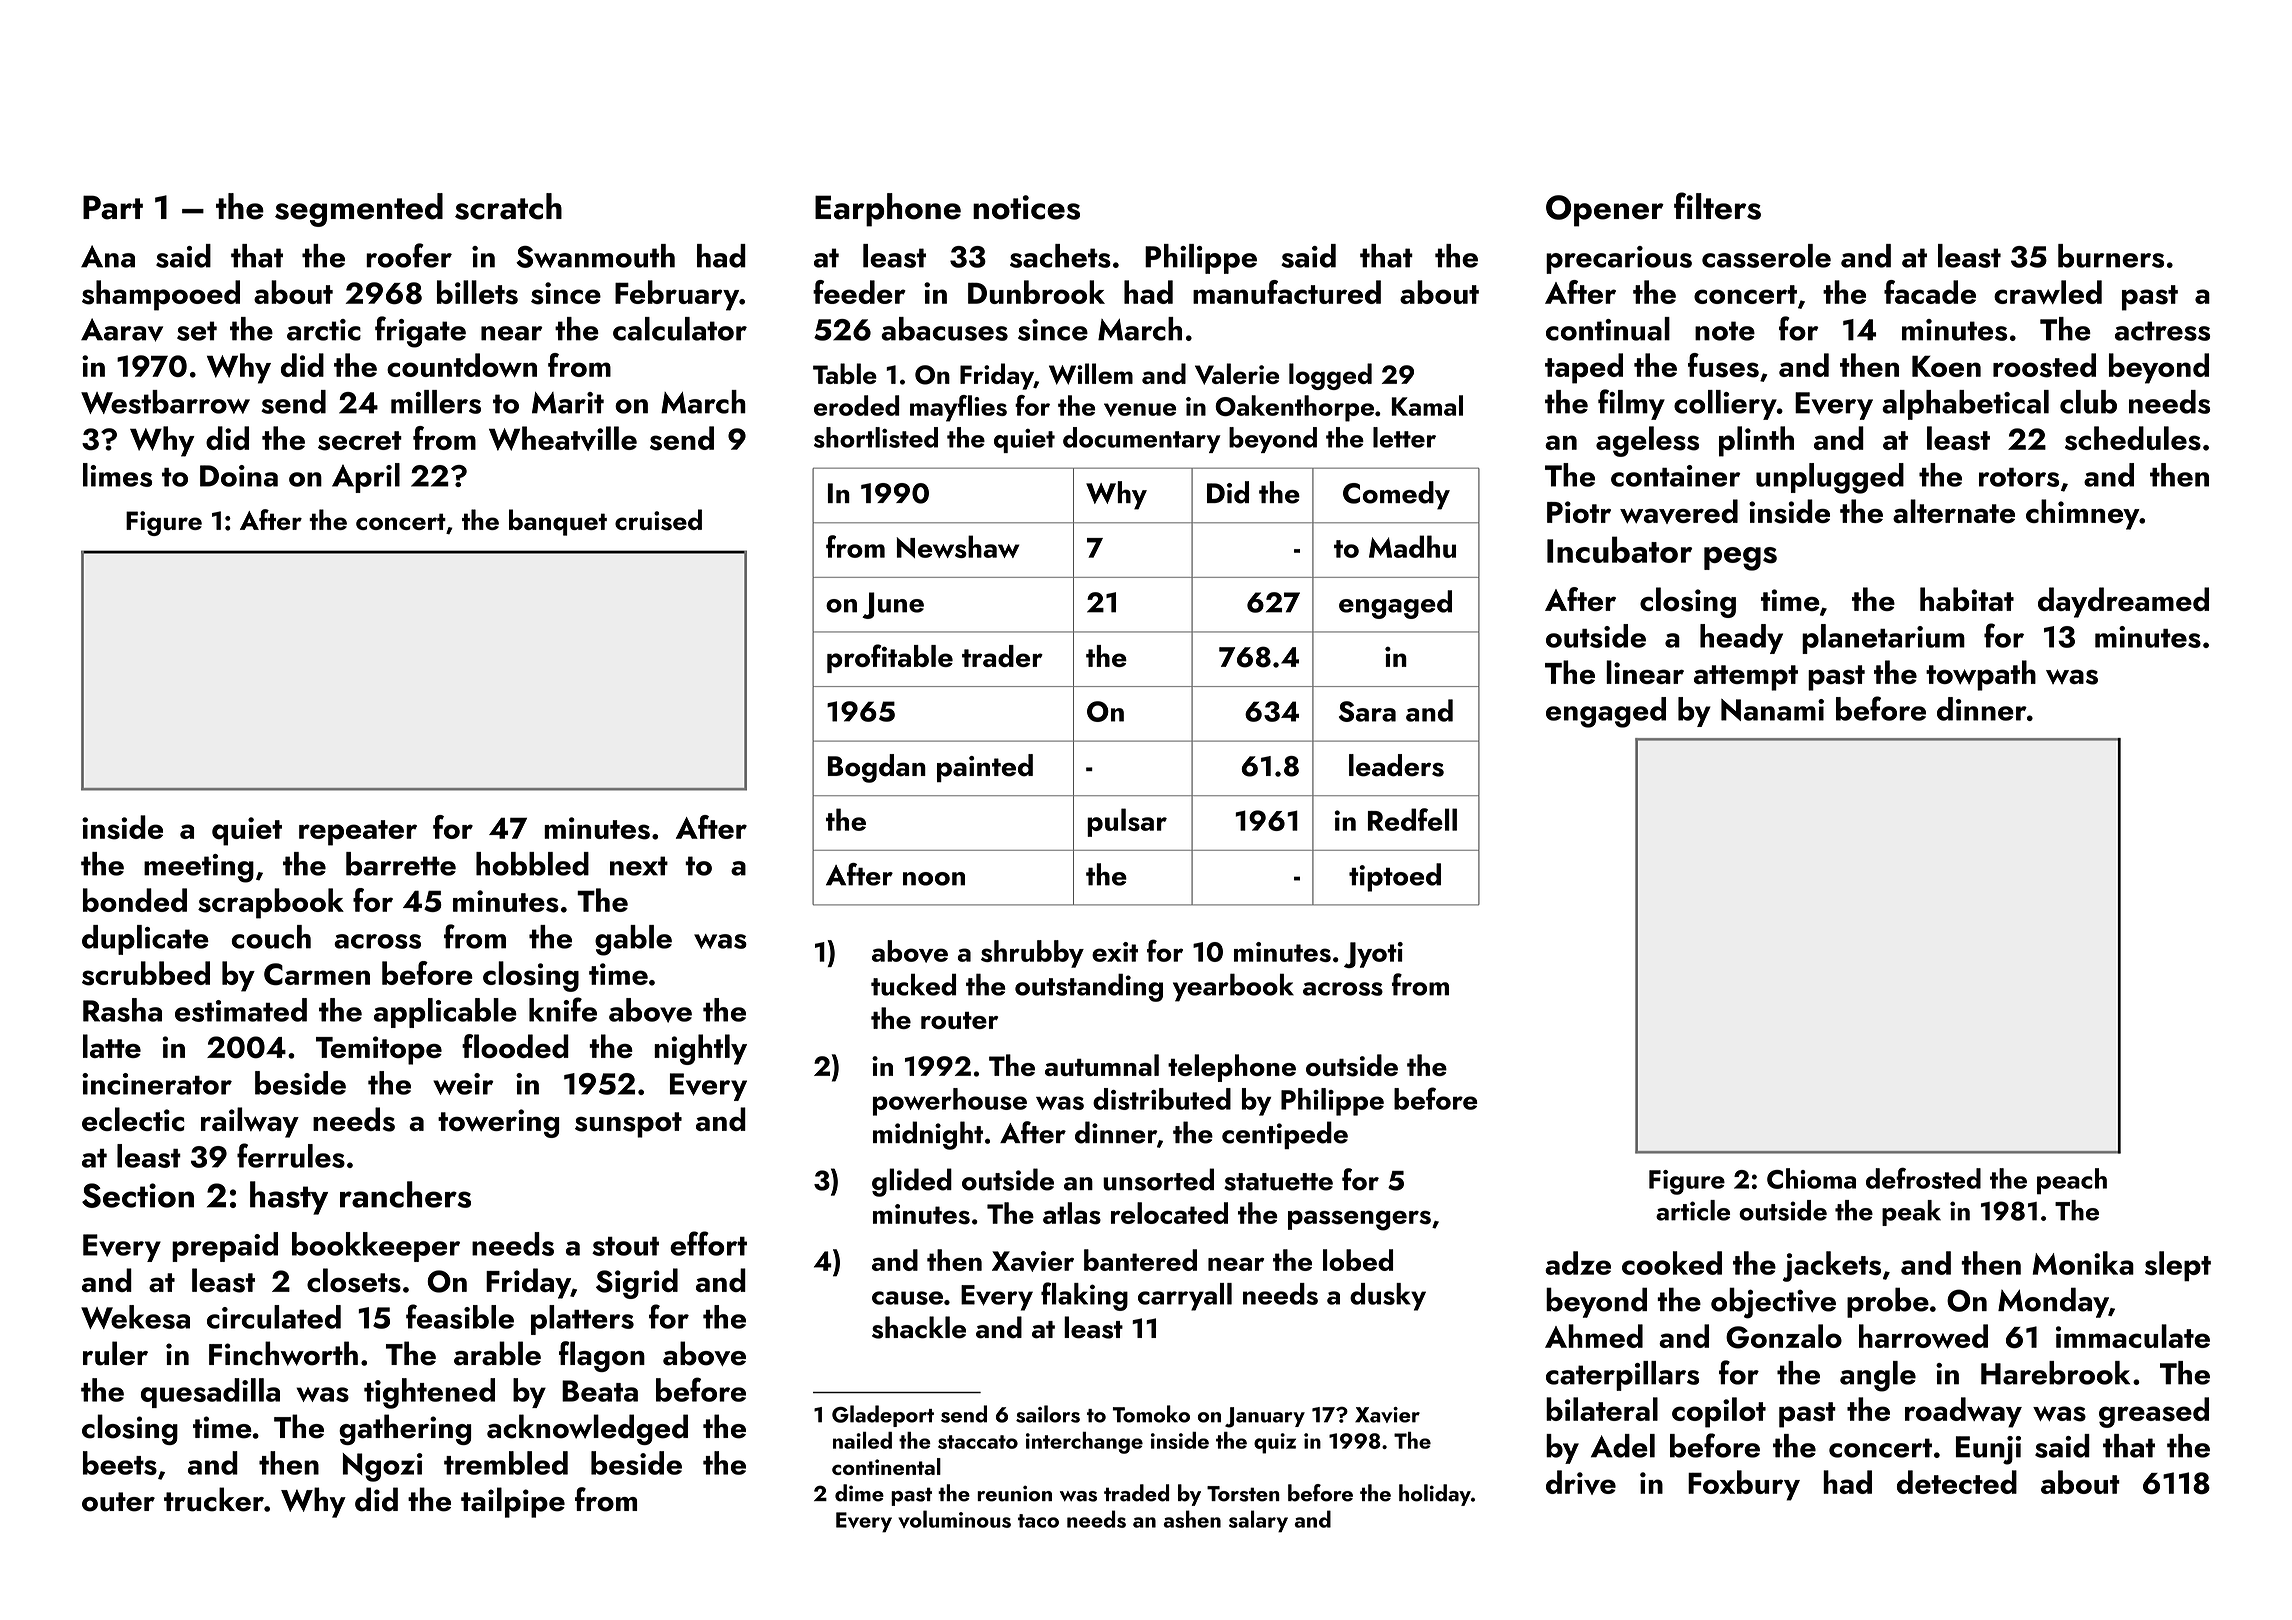  Describe the element at coordinates (877, 768) in the screenshot. I see `Bogdan` at that location.
